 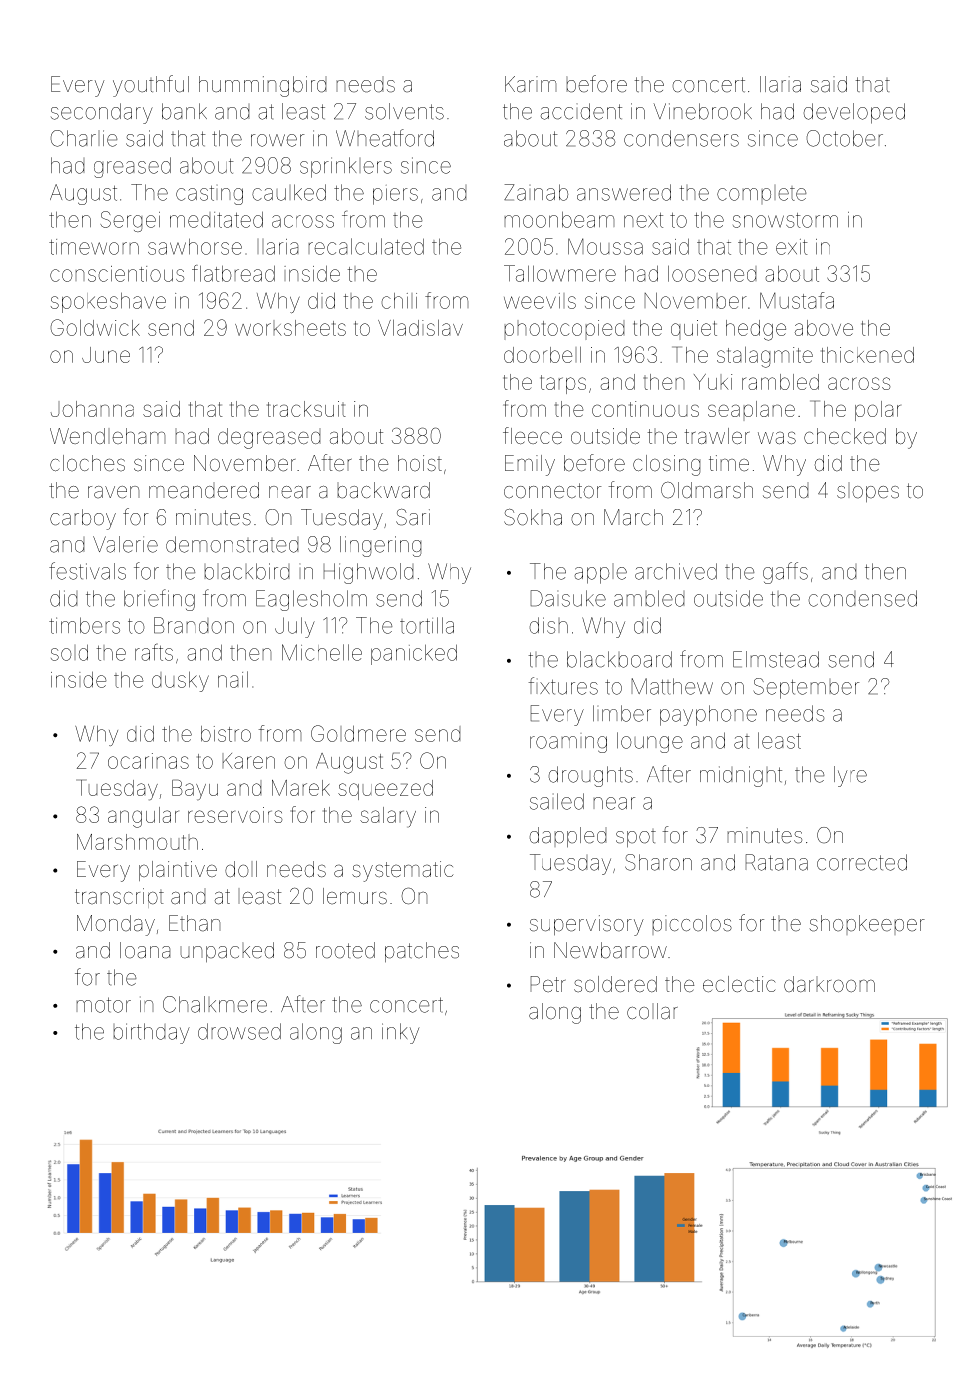 What do you see at coordinates (117, 274) in the image?
I see `conscientious` at bounding box center [117, 274].
